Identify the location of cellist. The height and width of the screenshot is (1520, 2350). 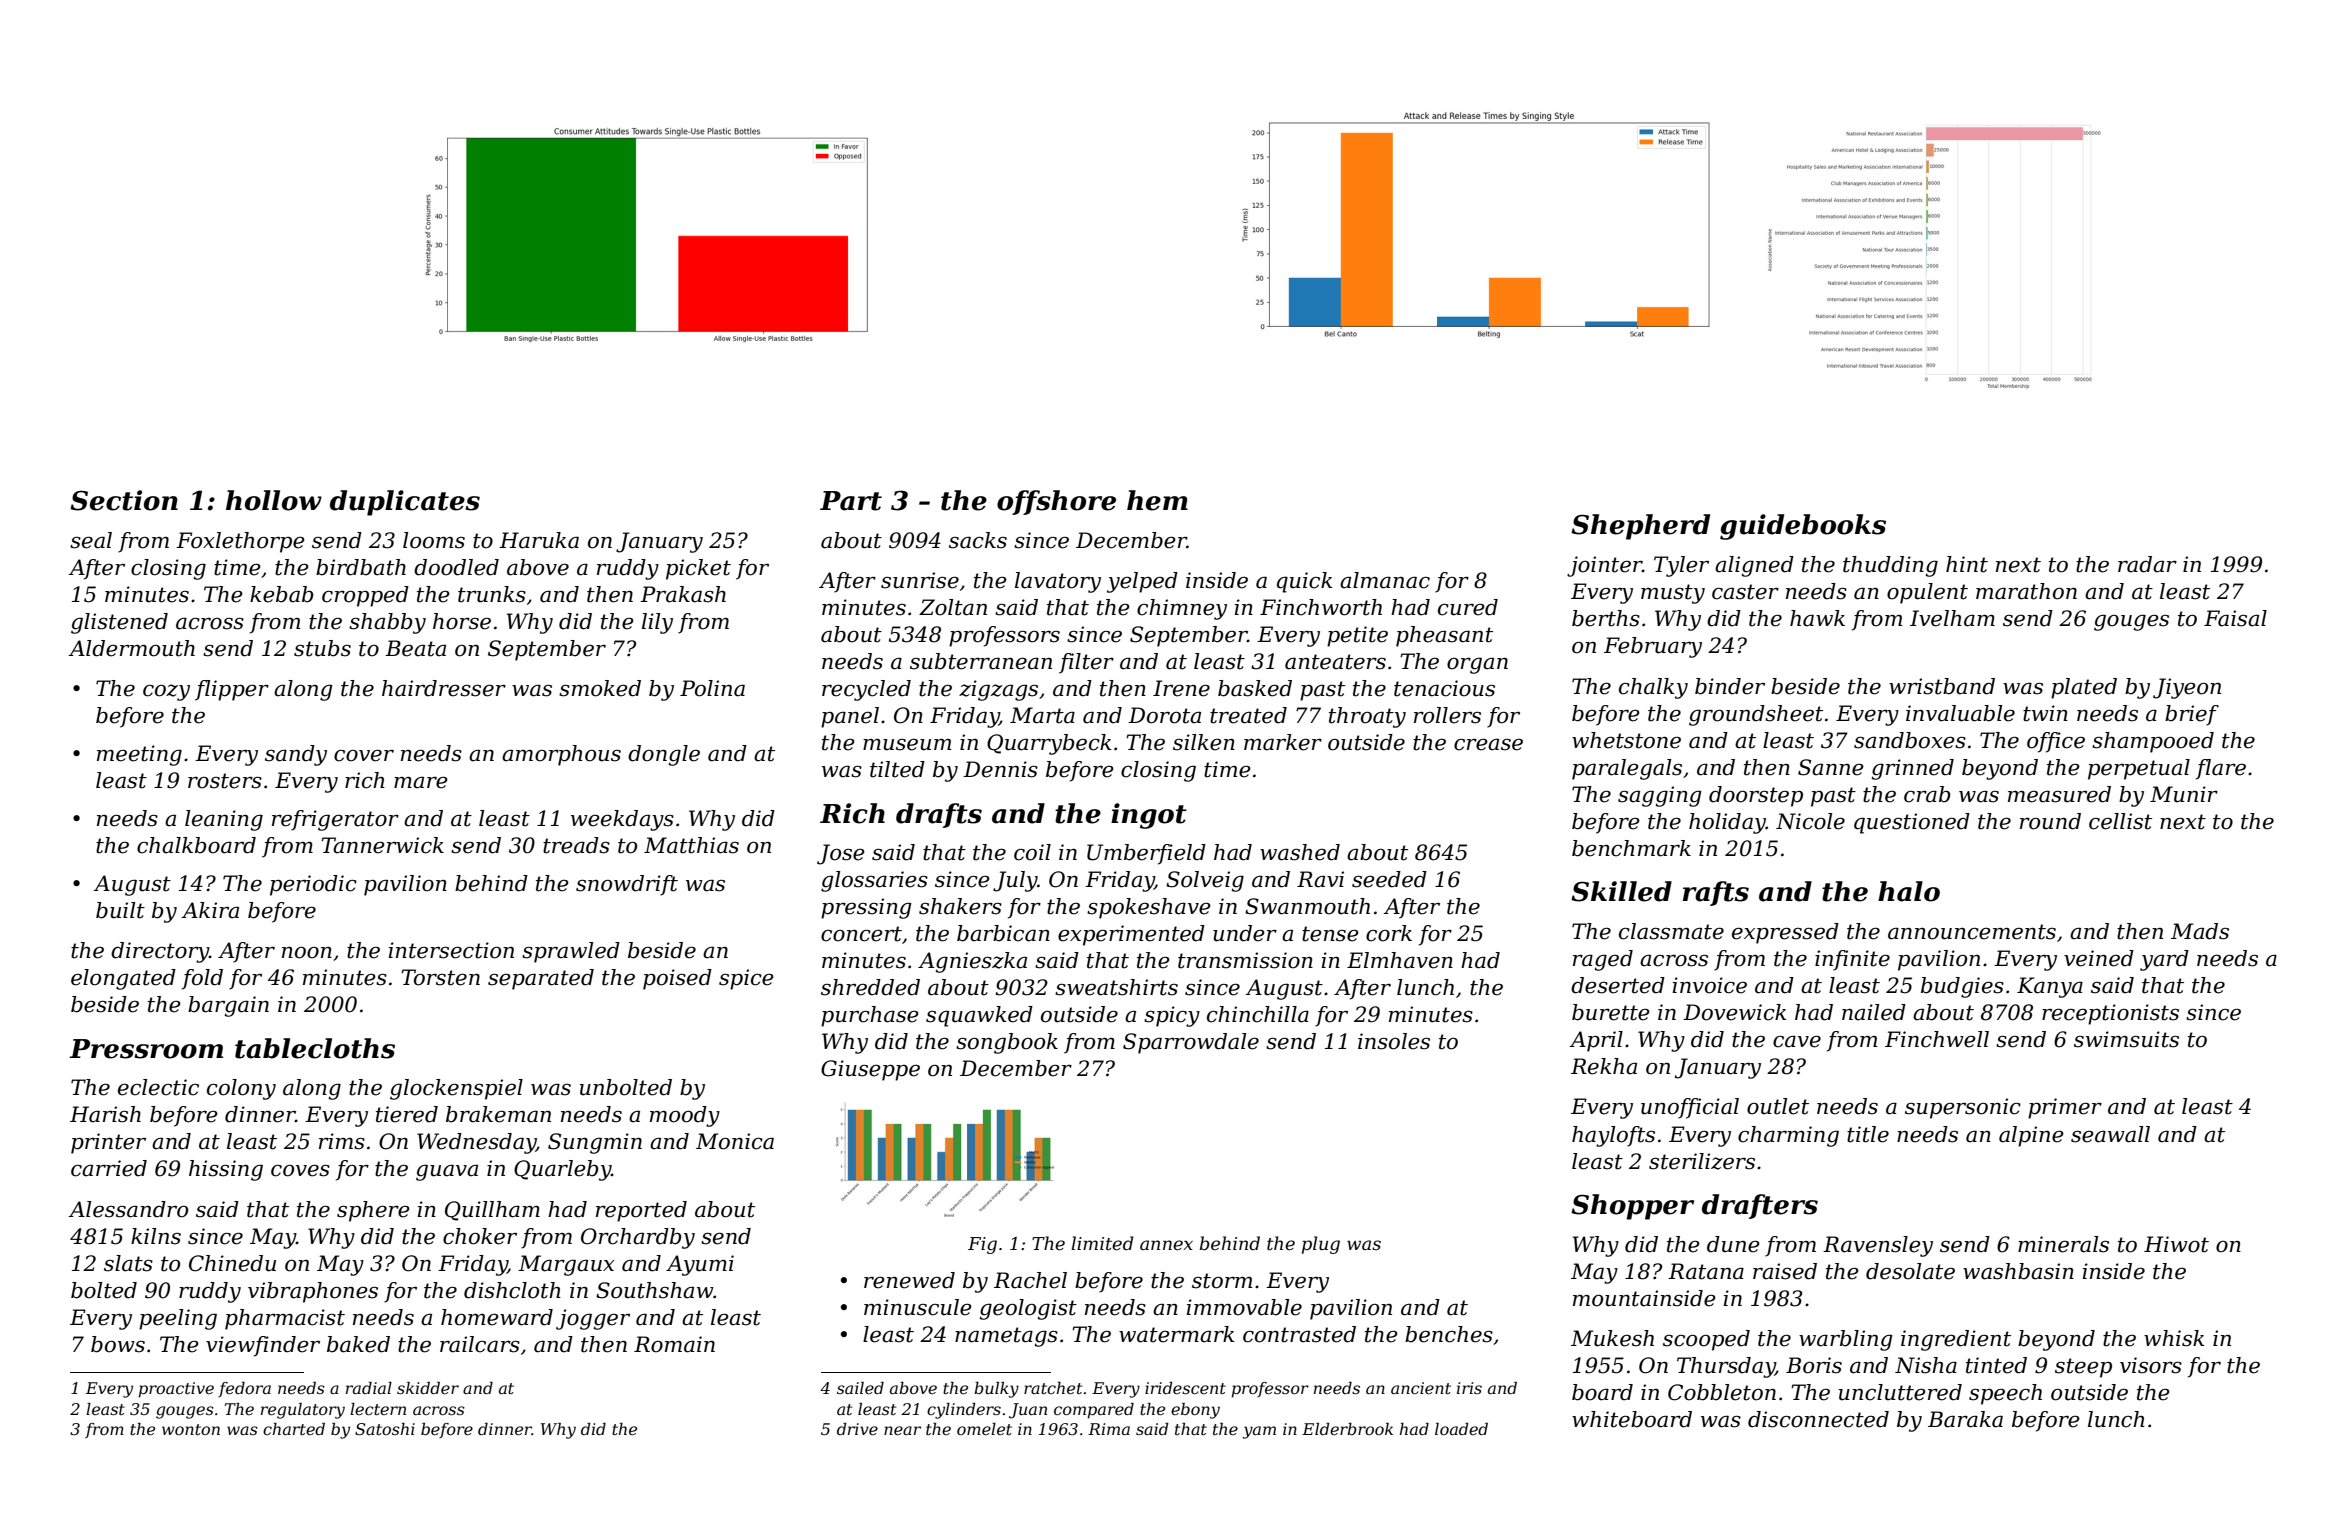
(2120, 821).
